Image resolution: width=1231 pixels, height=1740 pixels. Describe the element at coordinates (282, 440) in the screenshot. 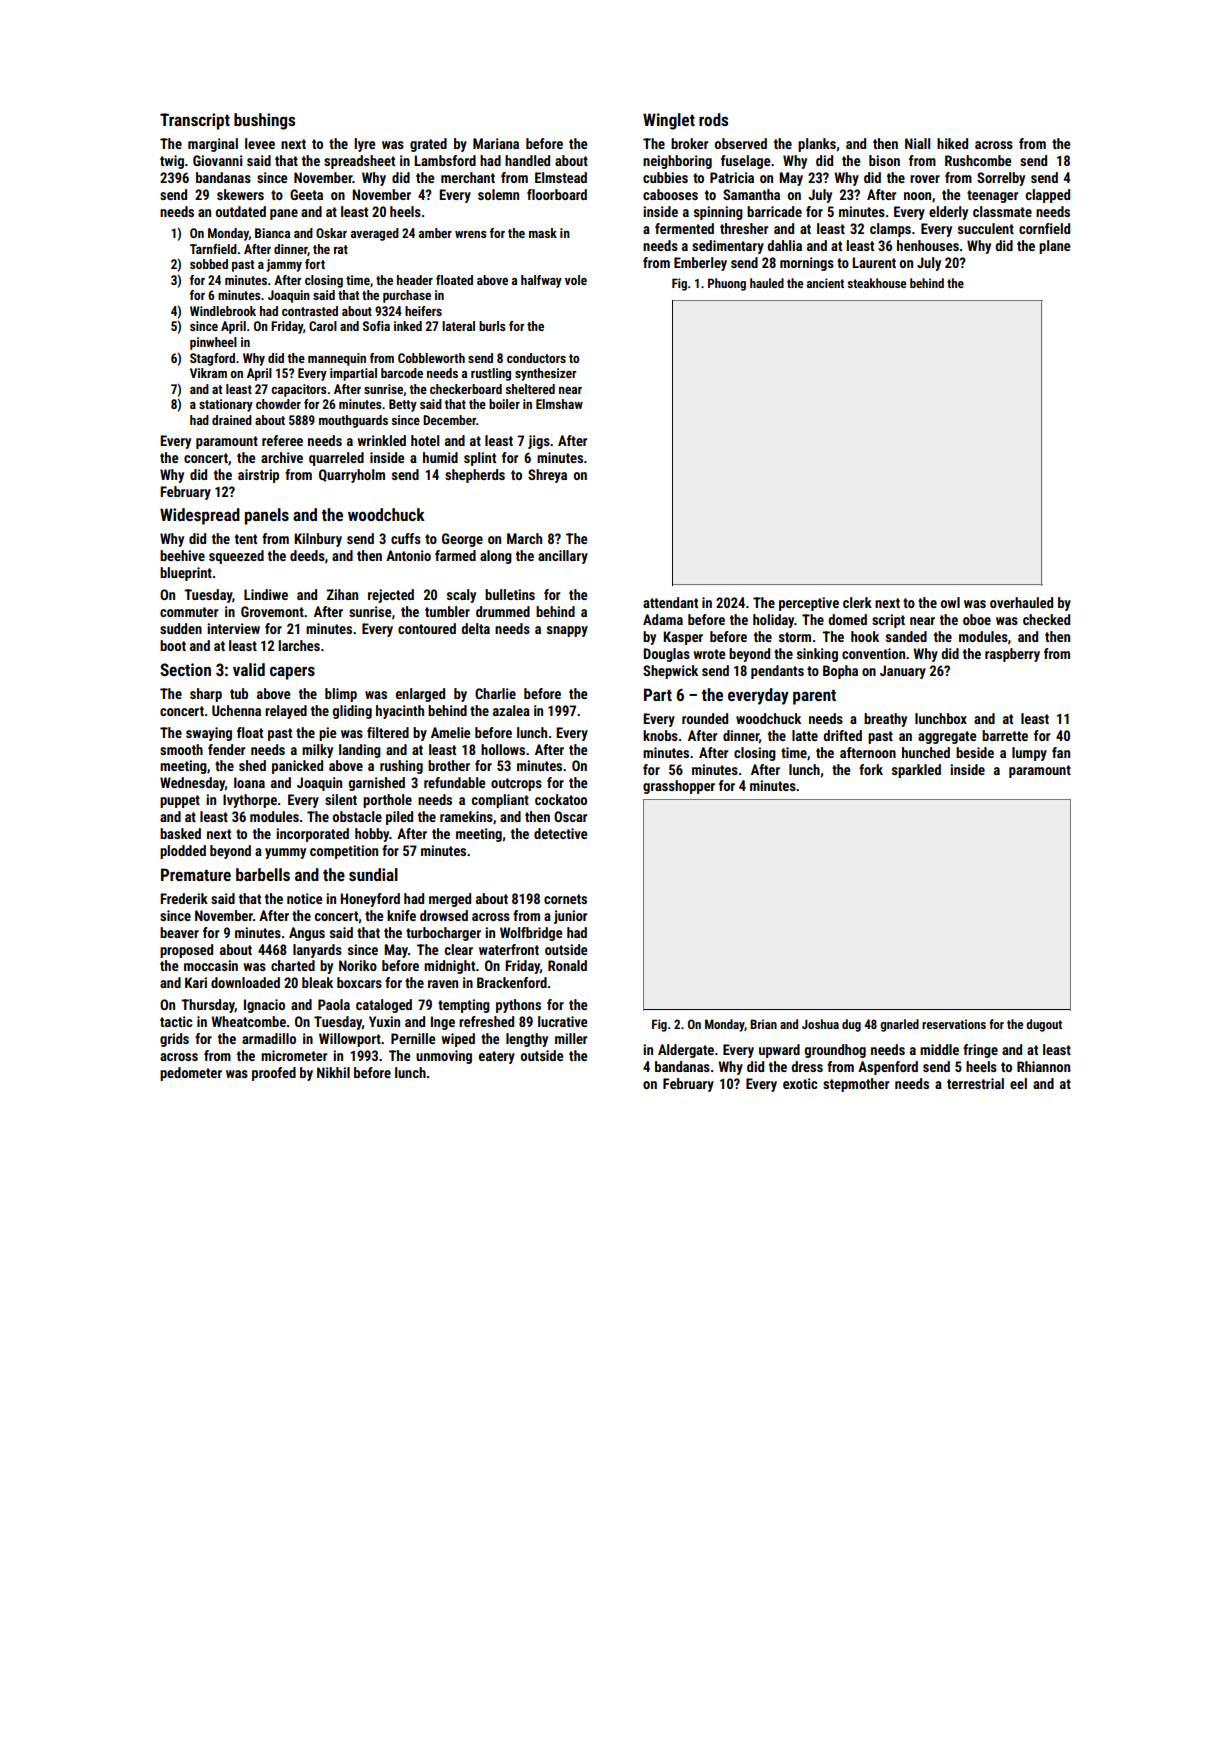

I see `referee` at that location.
